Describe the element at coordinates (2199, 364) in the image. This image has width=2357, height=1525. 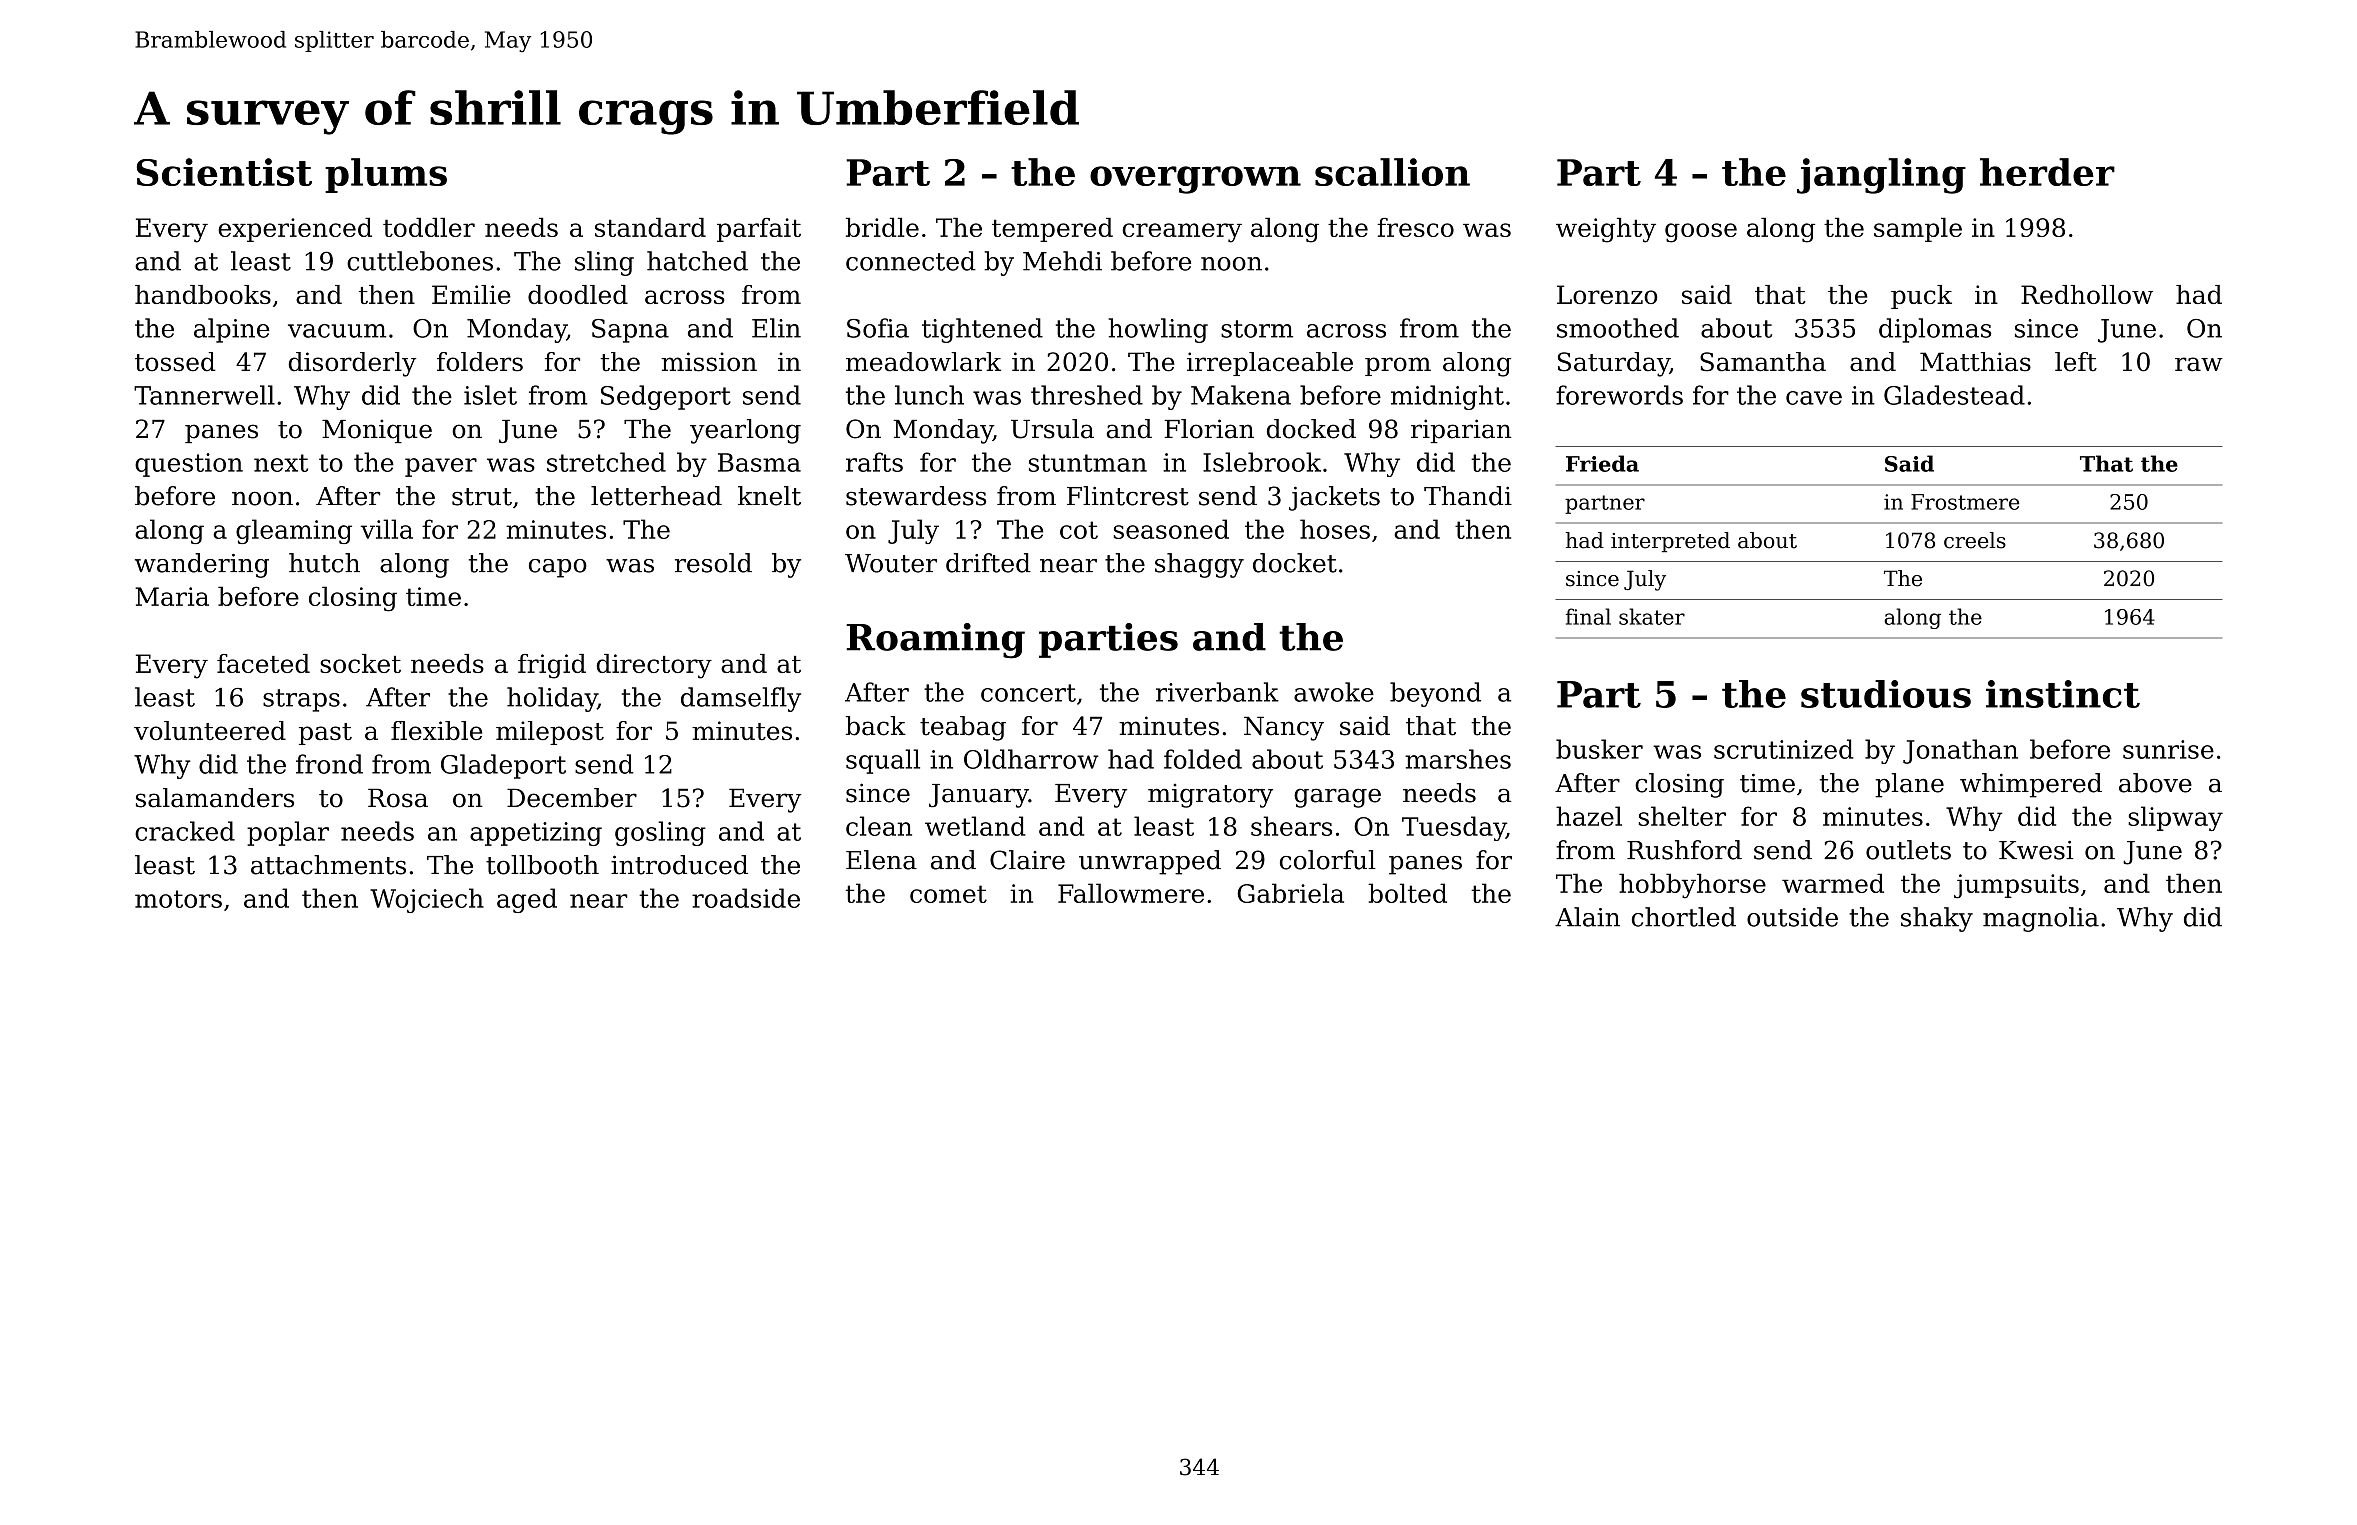
I see `raw` at that location.
